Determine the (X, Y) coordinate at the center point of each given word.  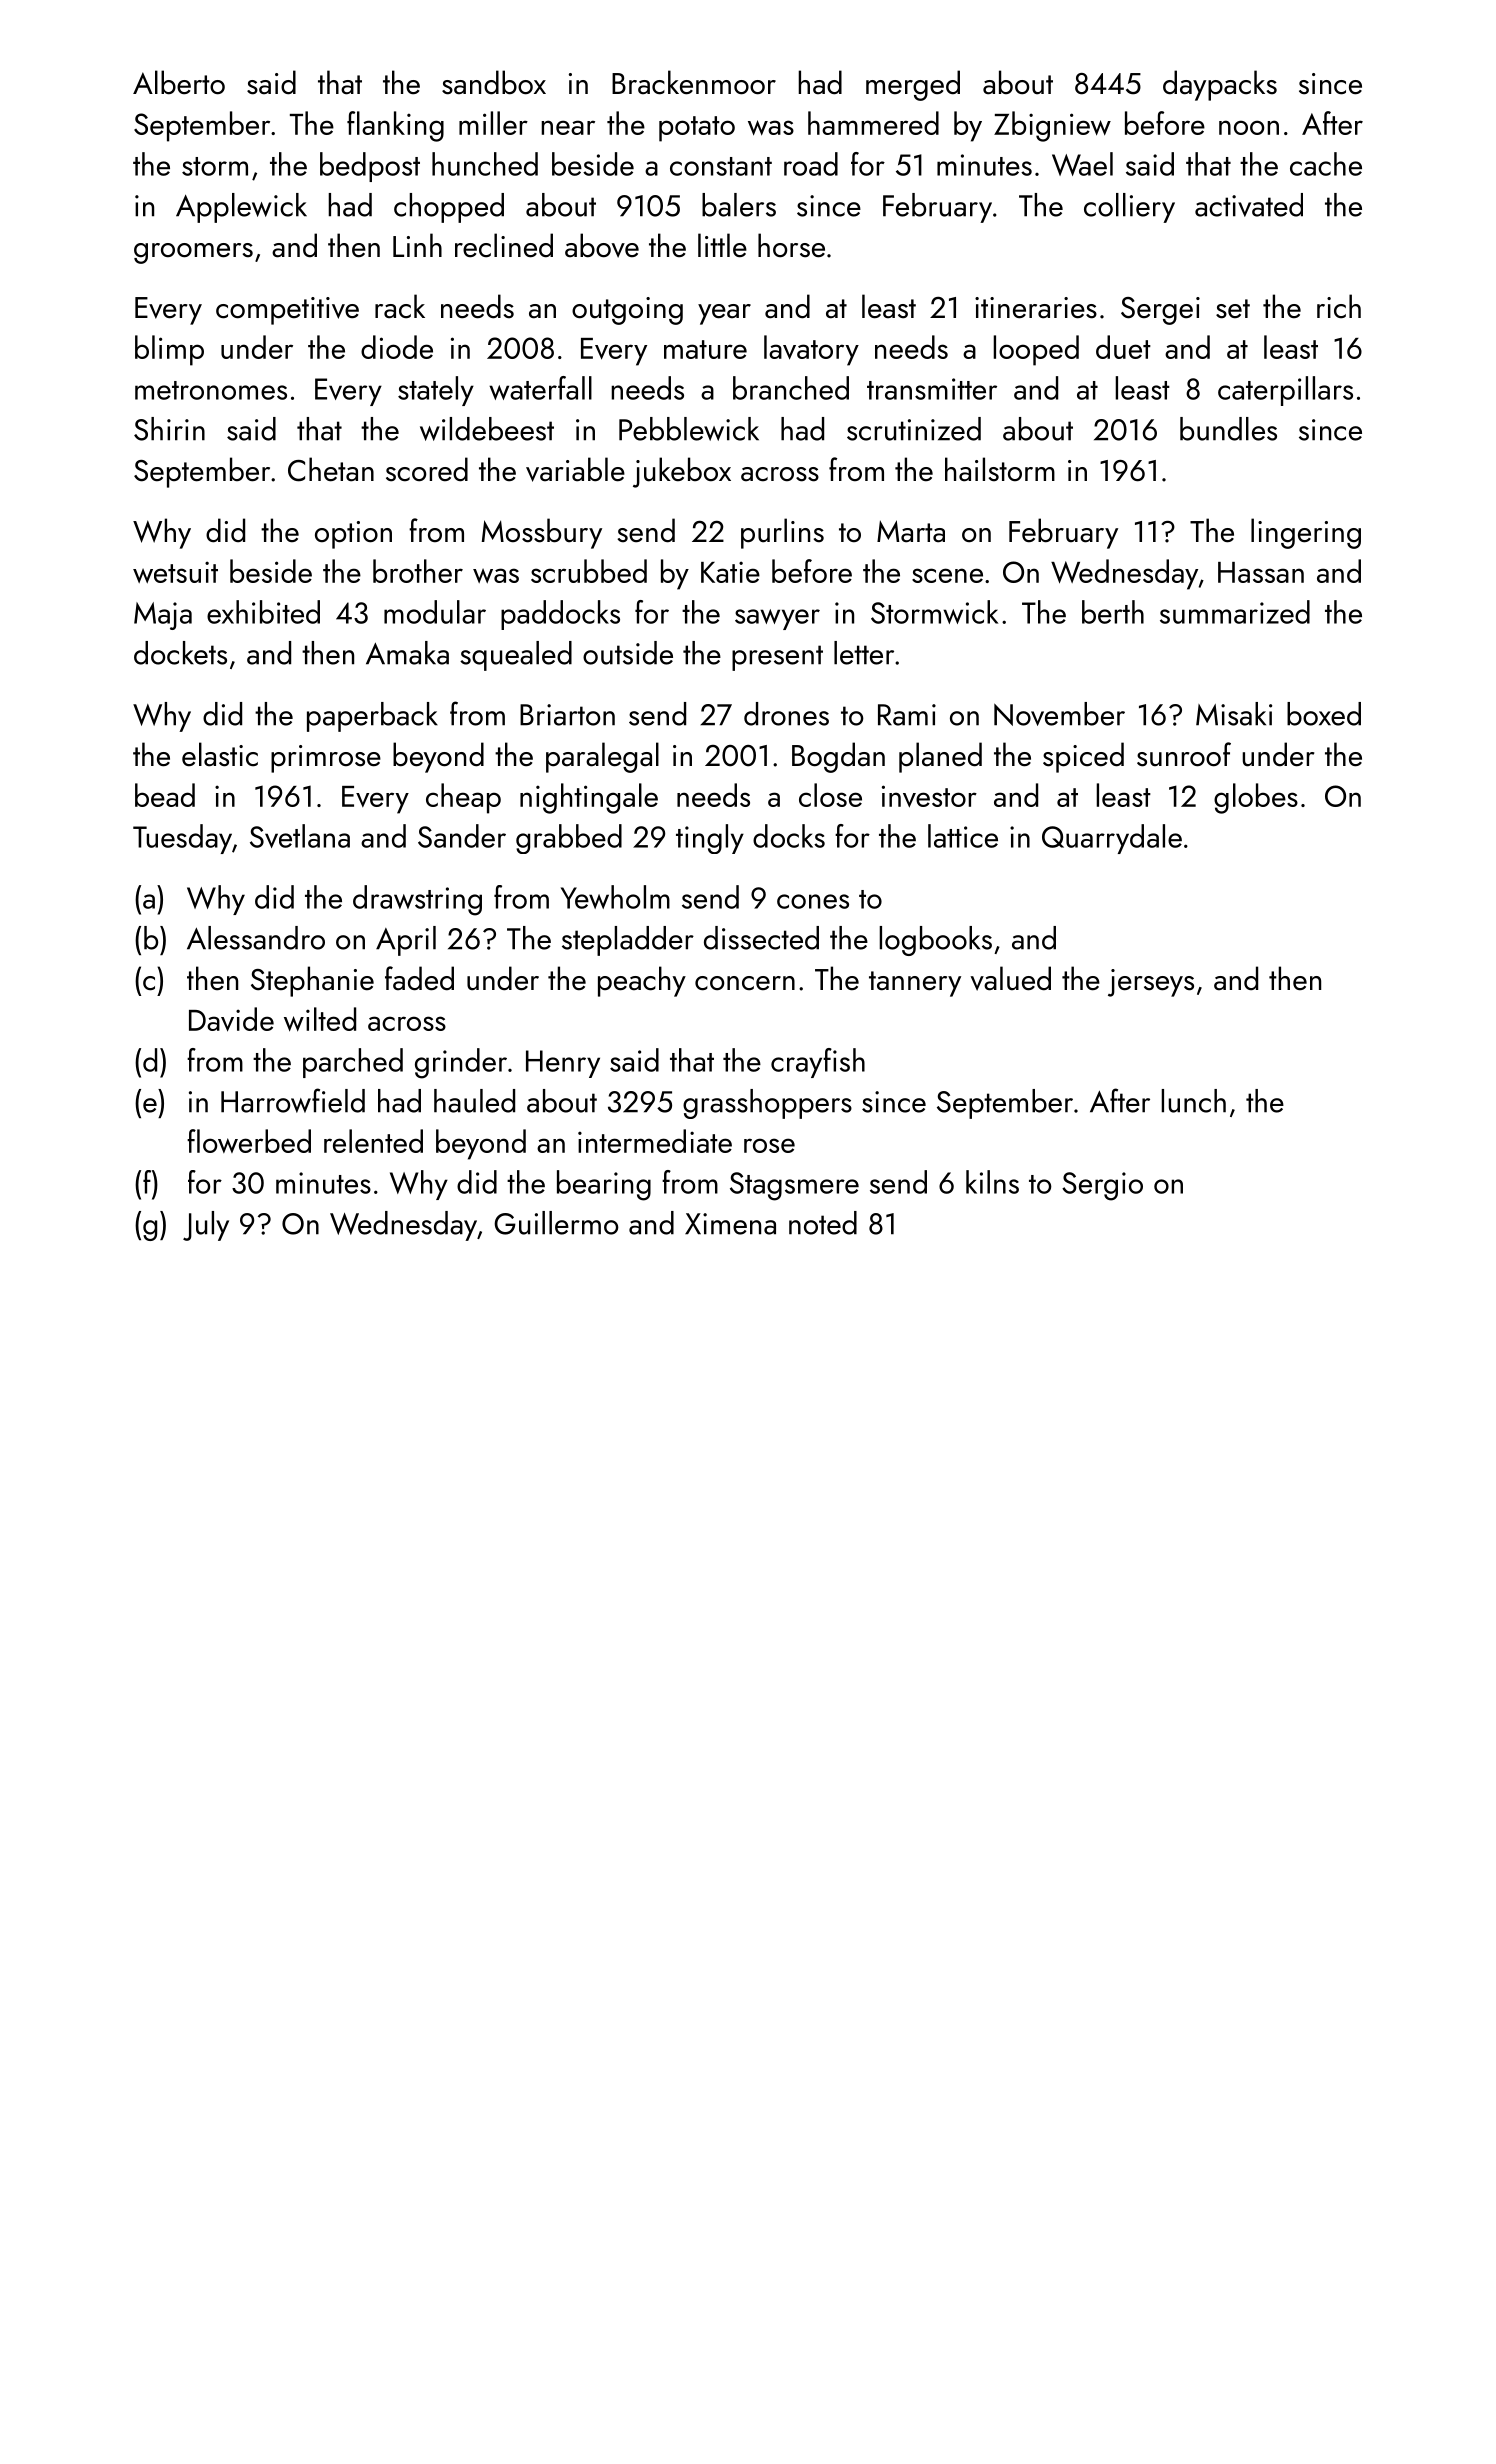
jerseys (1151, 983)
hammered (873, 123)
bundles (1228, 429)
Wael (1082, 164)
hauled (474, 1101)
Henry (563, 1064)
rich (1339, 306)
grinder (461, 1063)
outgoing (627, 311)
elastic (220, 754)
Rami (907, 715)
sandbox (494, 82)
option (353, 535)
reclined (504, 245)
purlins (782, 533)
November (1059, 714)
